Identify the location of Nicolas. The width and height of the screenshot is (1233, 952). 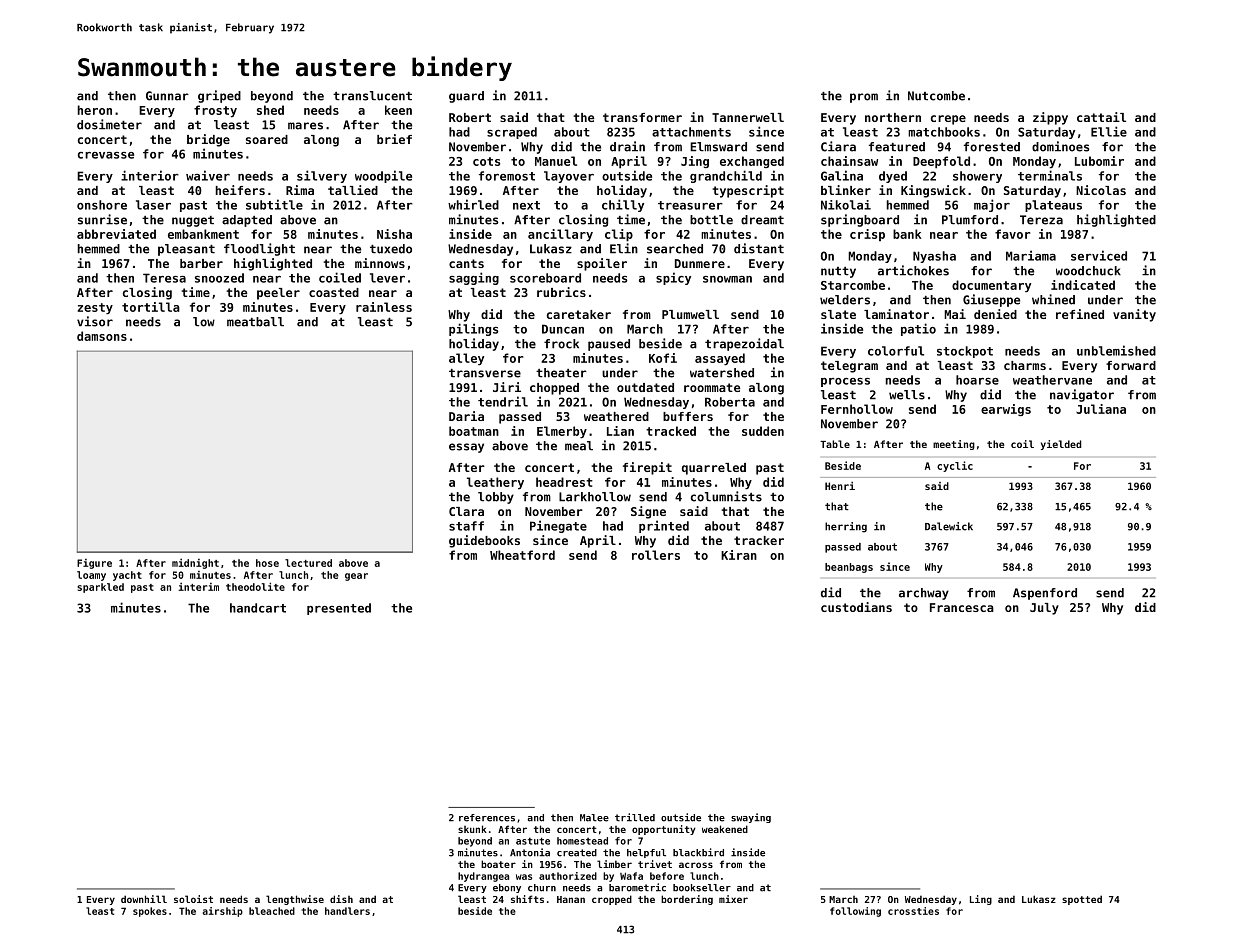
(1101, 190).
